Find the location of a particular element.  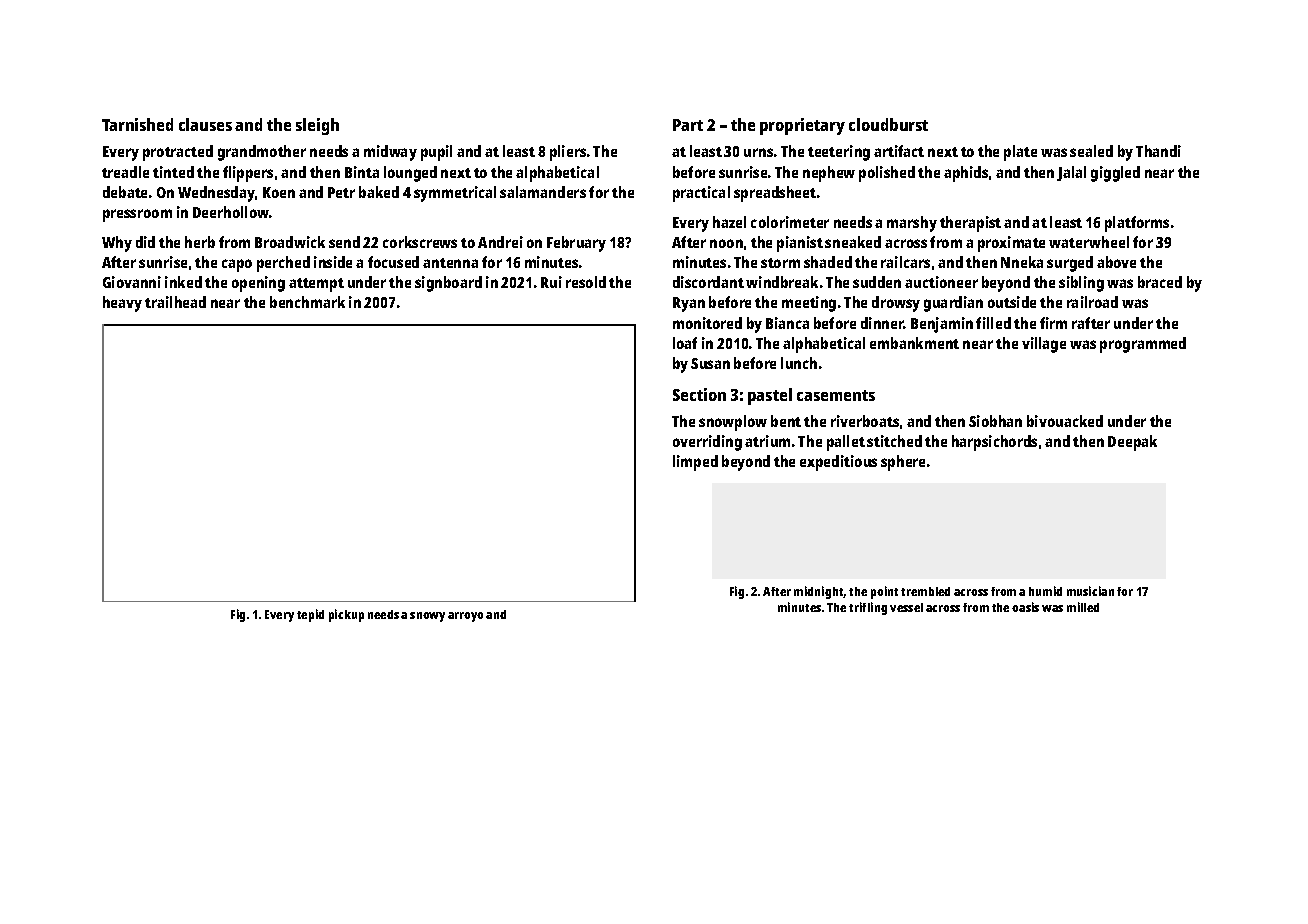

urns is located at coordinates (758, 152).
